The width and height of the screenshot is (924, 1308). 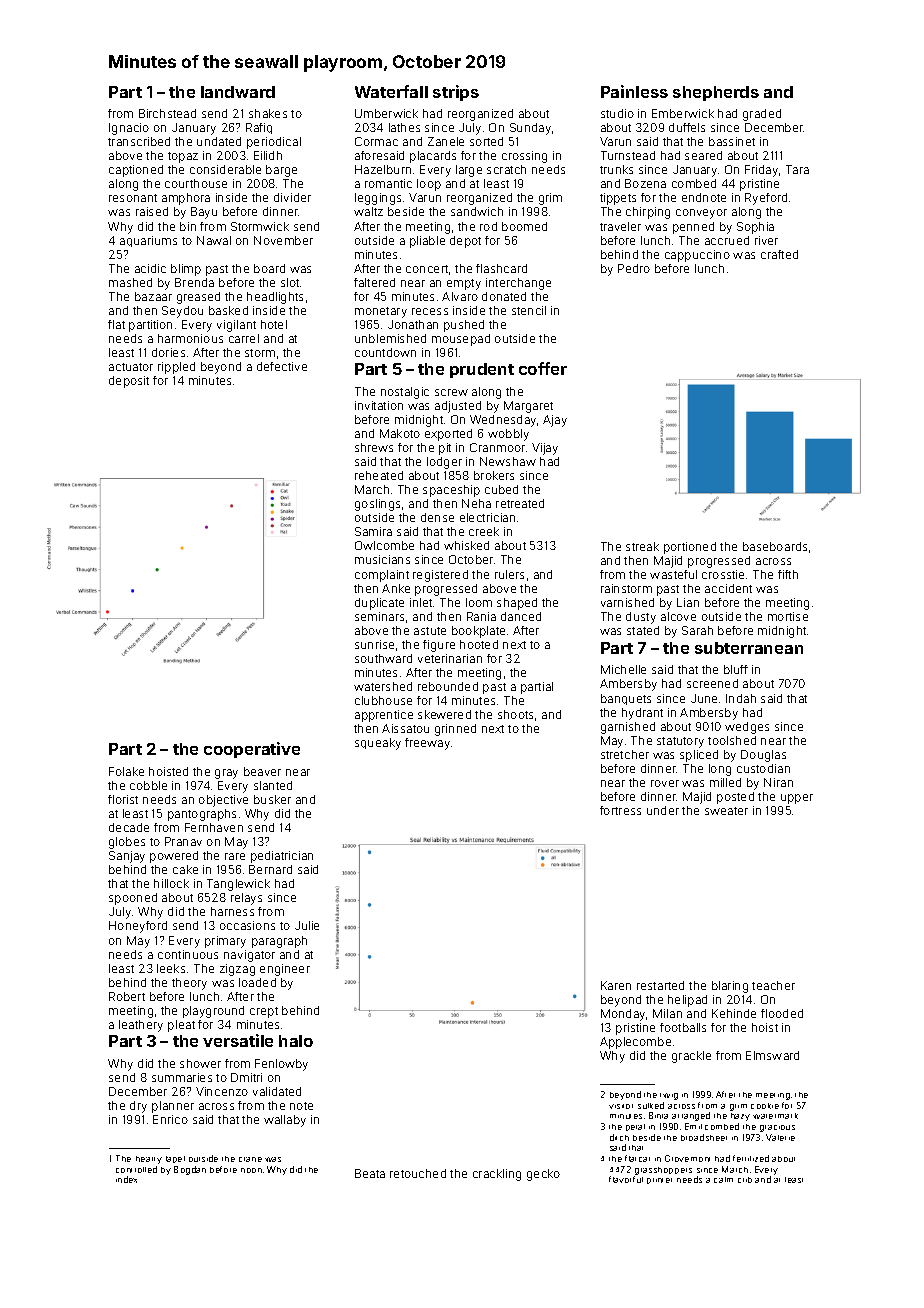 What do you see at coordinates (456, 93) in the screenshot?
I see `strips` at bounding box center [456, 93].
